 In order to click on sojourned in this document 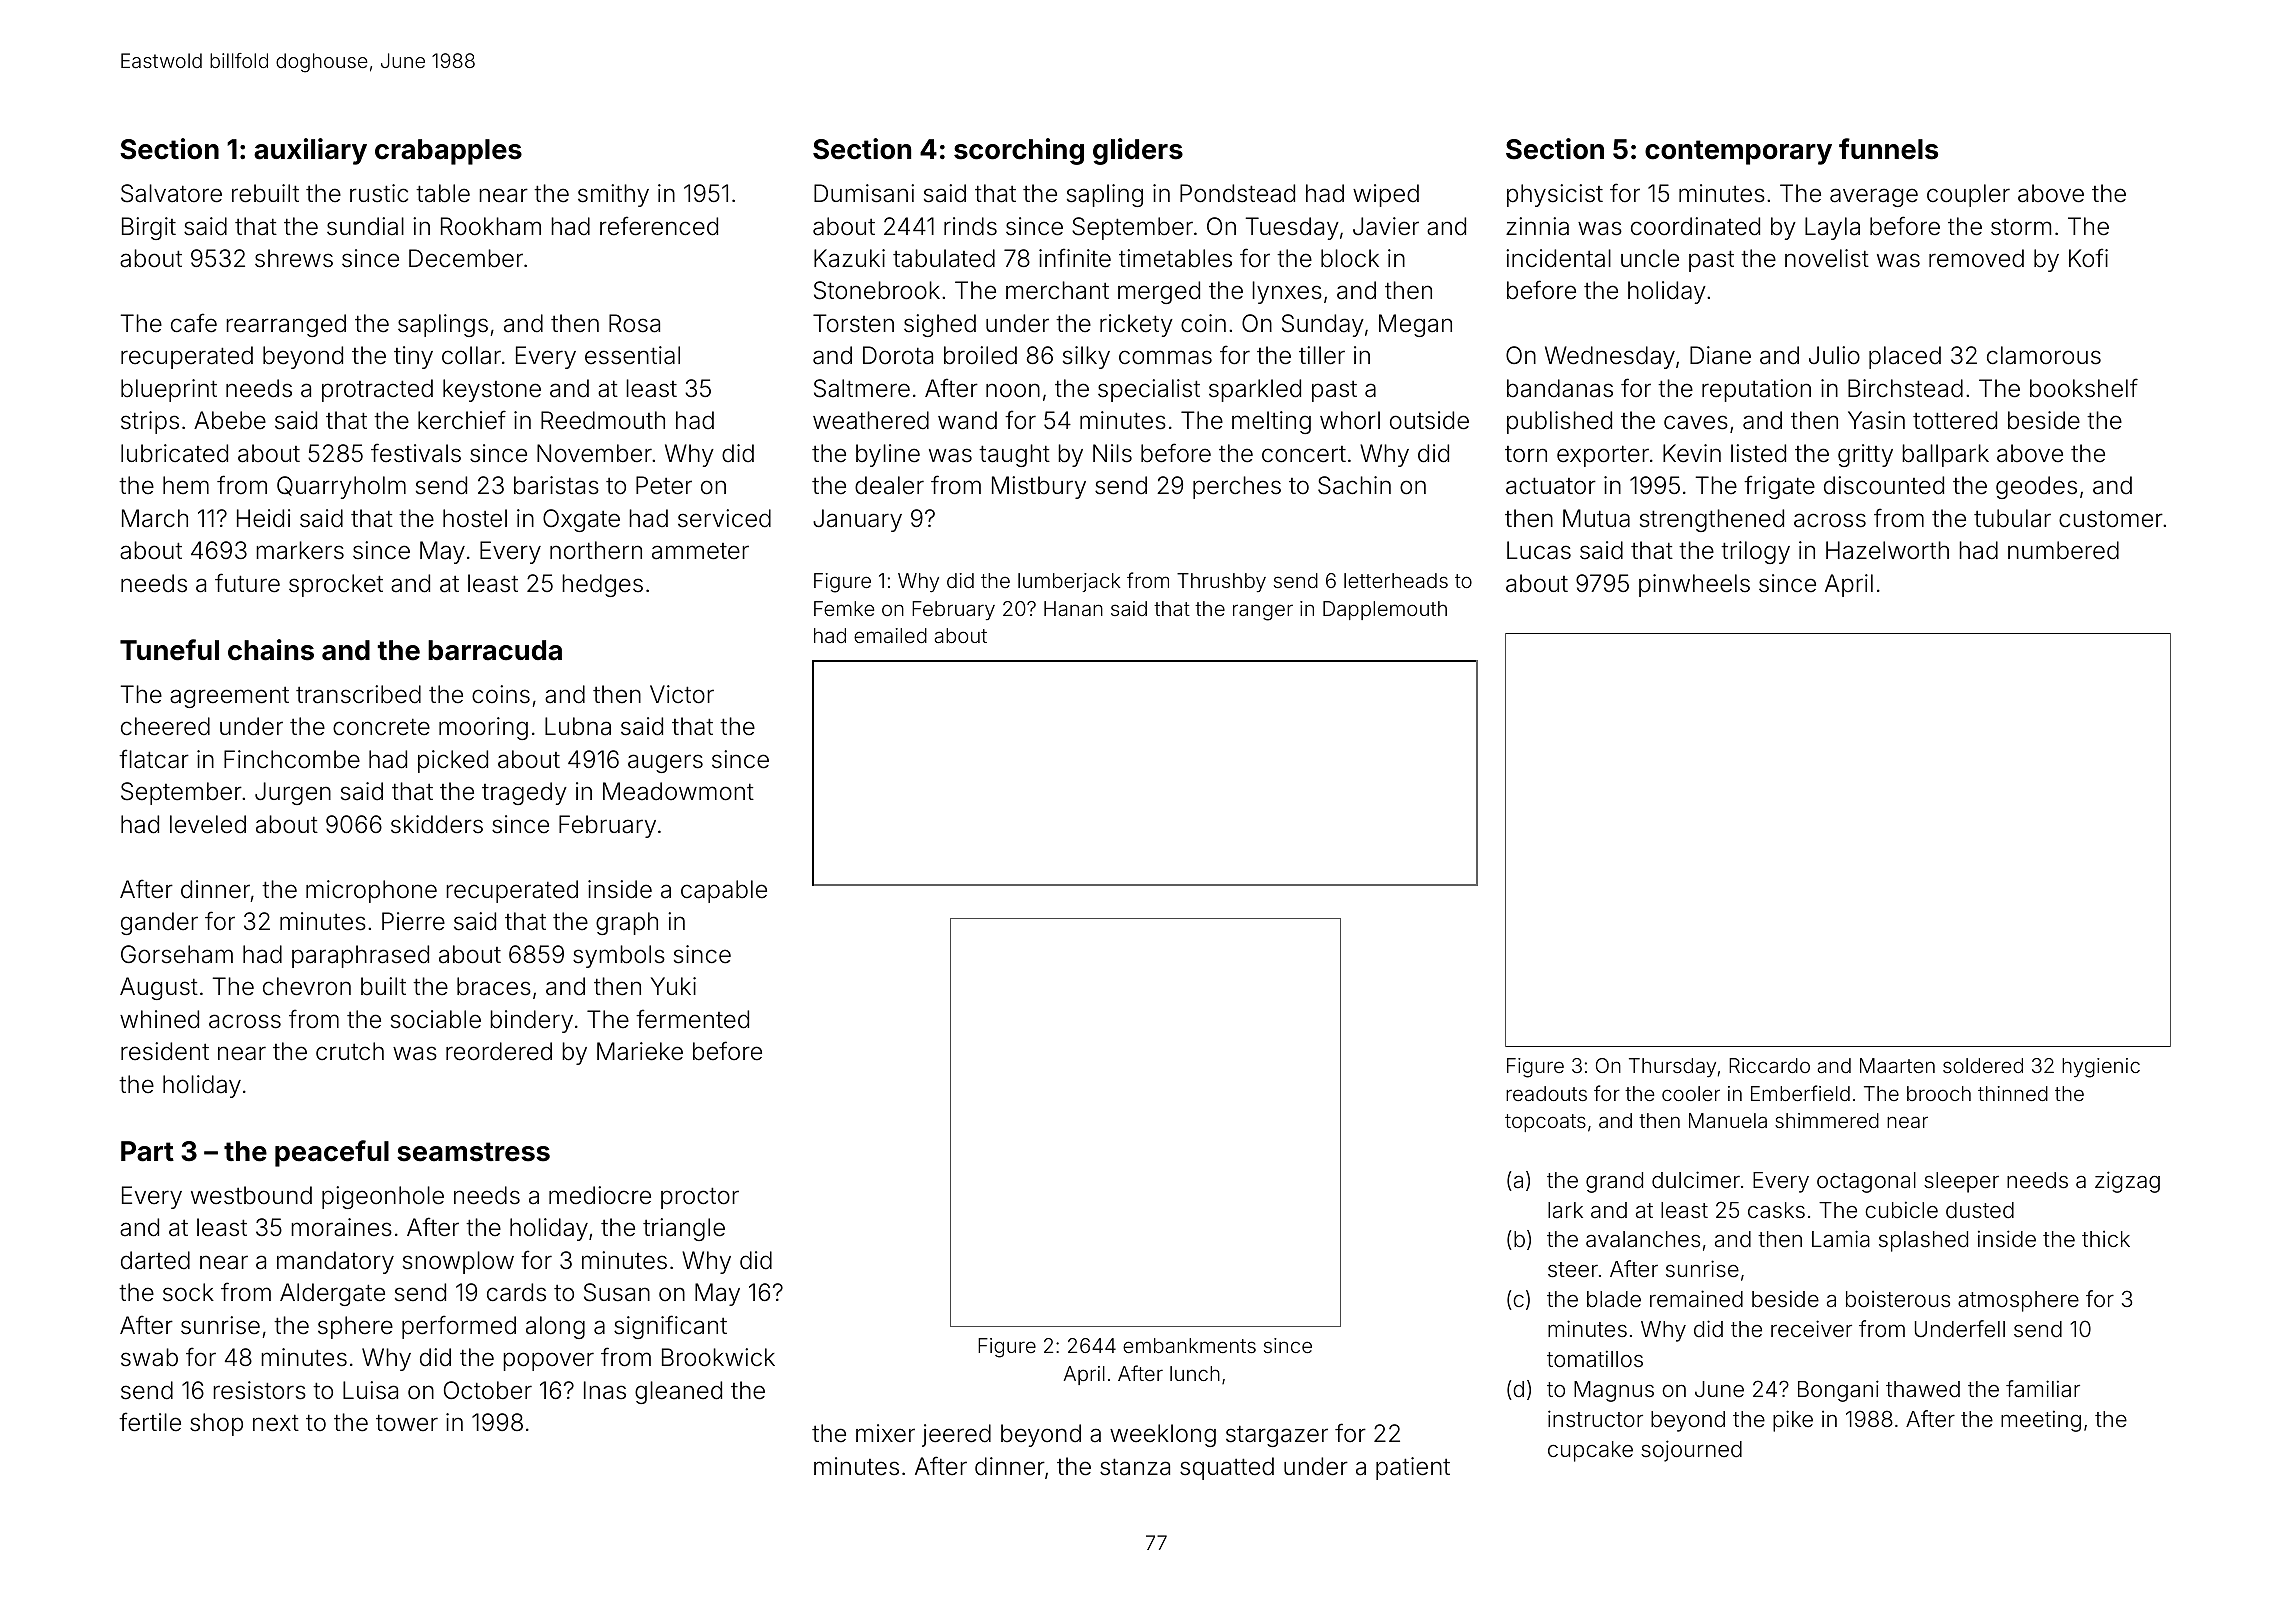, I will do `click(1691, 1451)`.
